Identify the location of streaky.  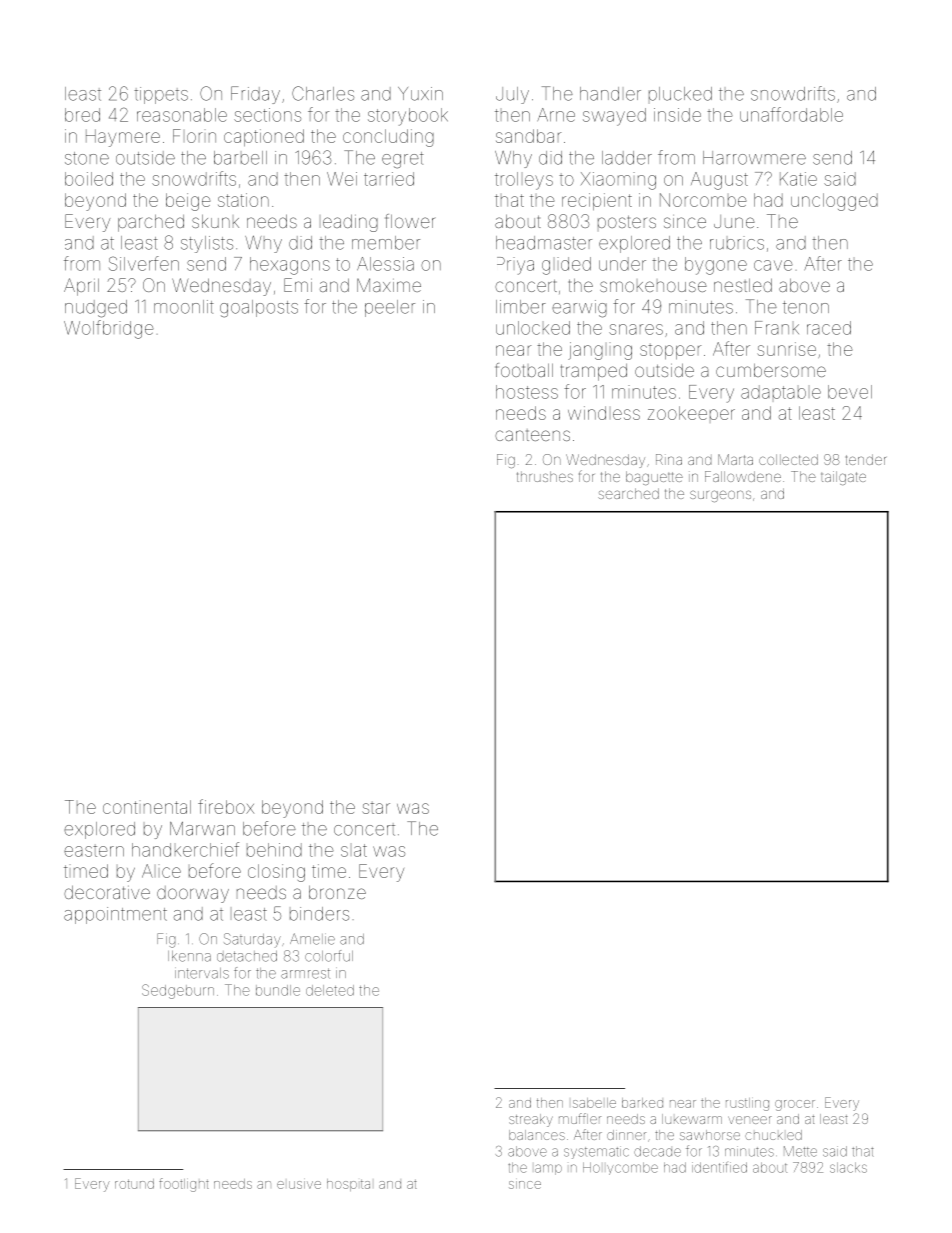
(531, 1120).
